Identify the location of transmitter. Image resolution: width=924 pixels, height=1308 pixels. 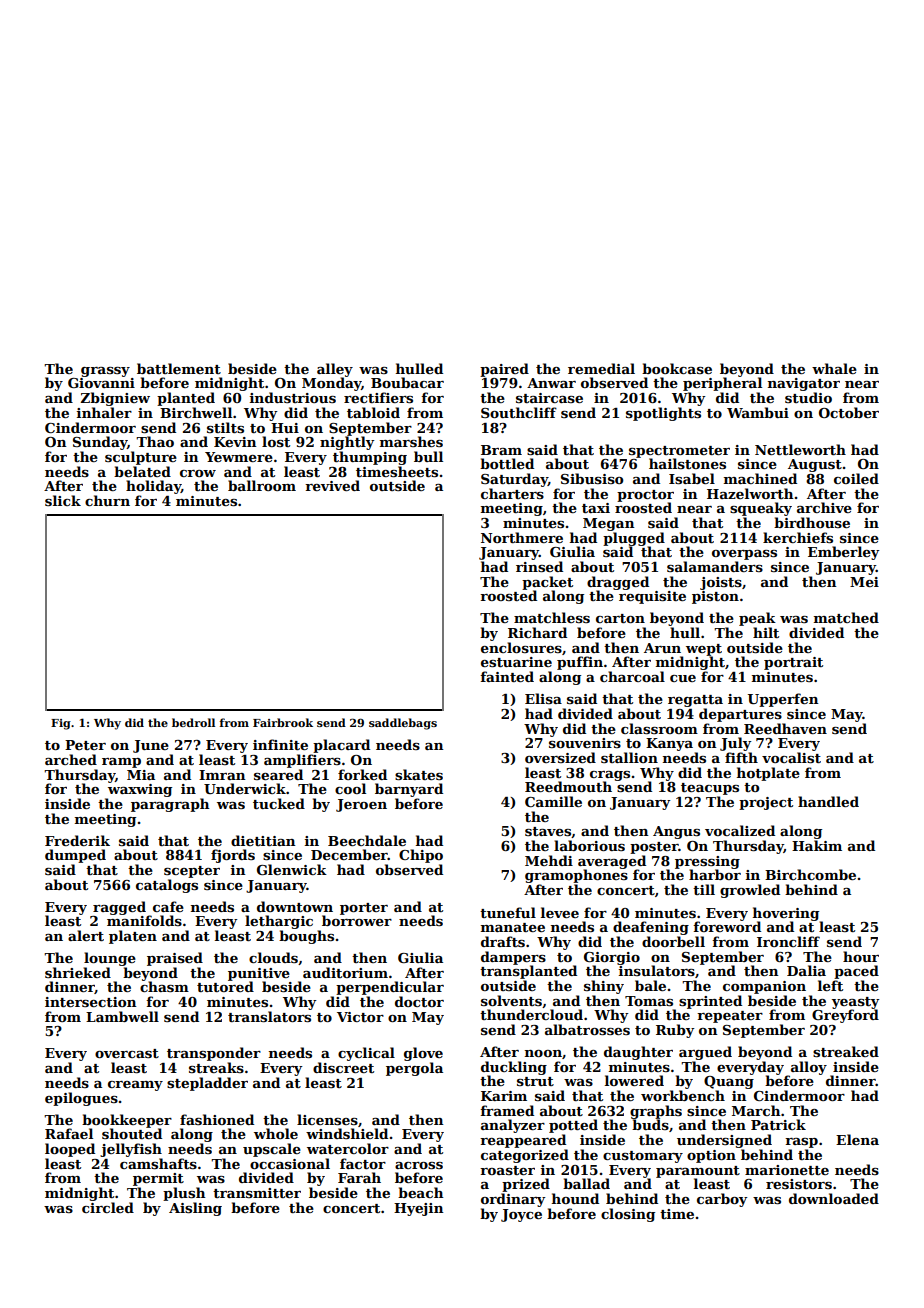
(257, 1193).
